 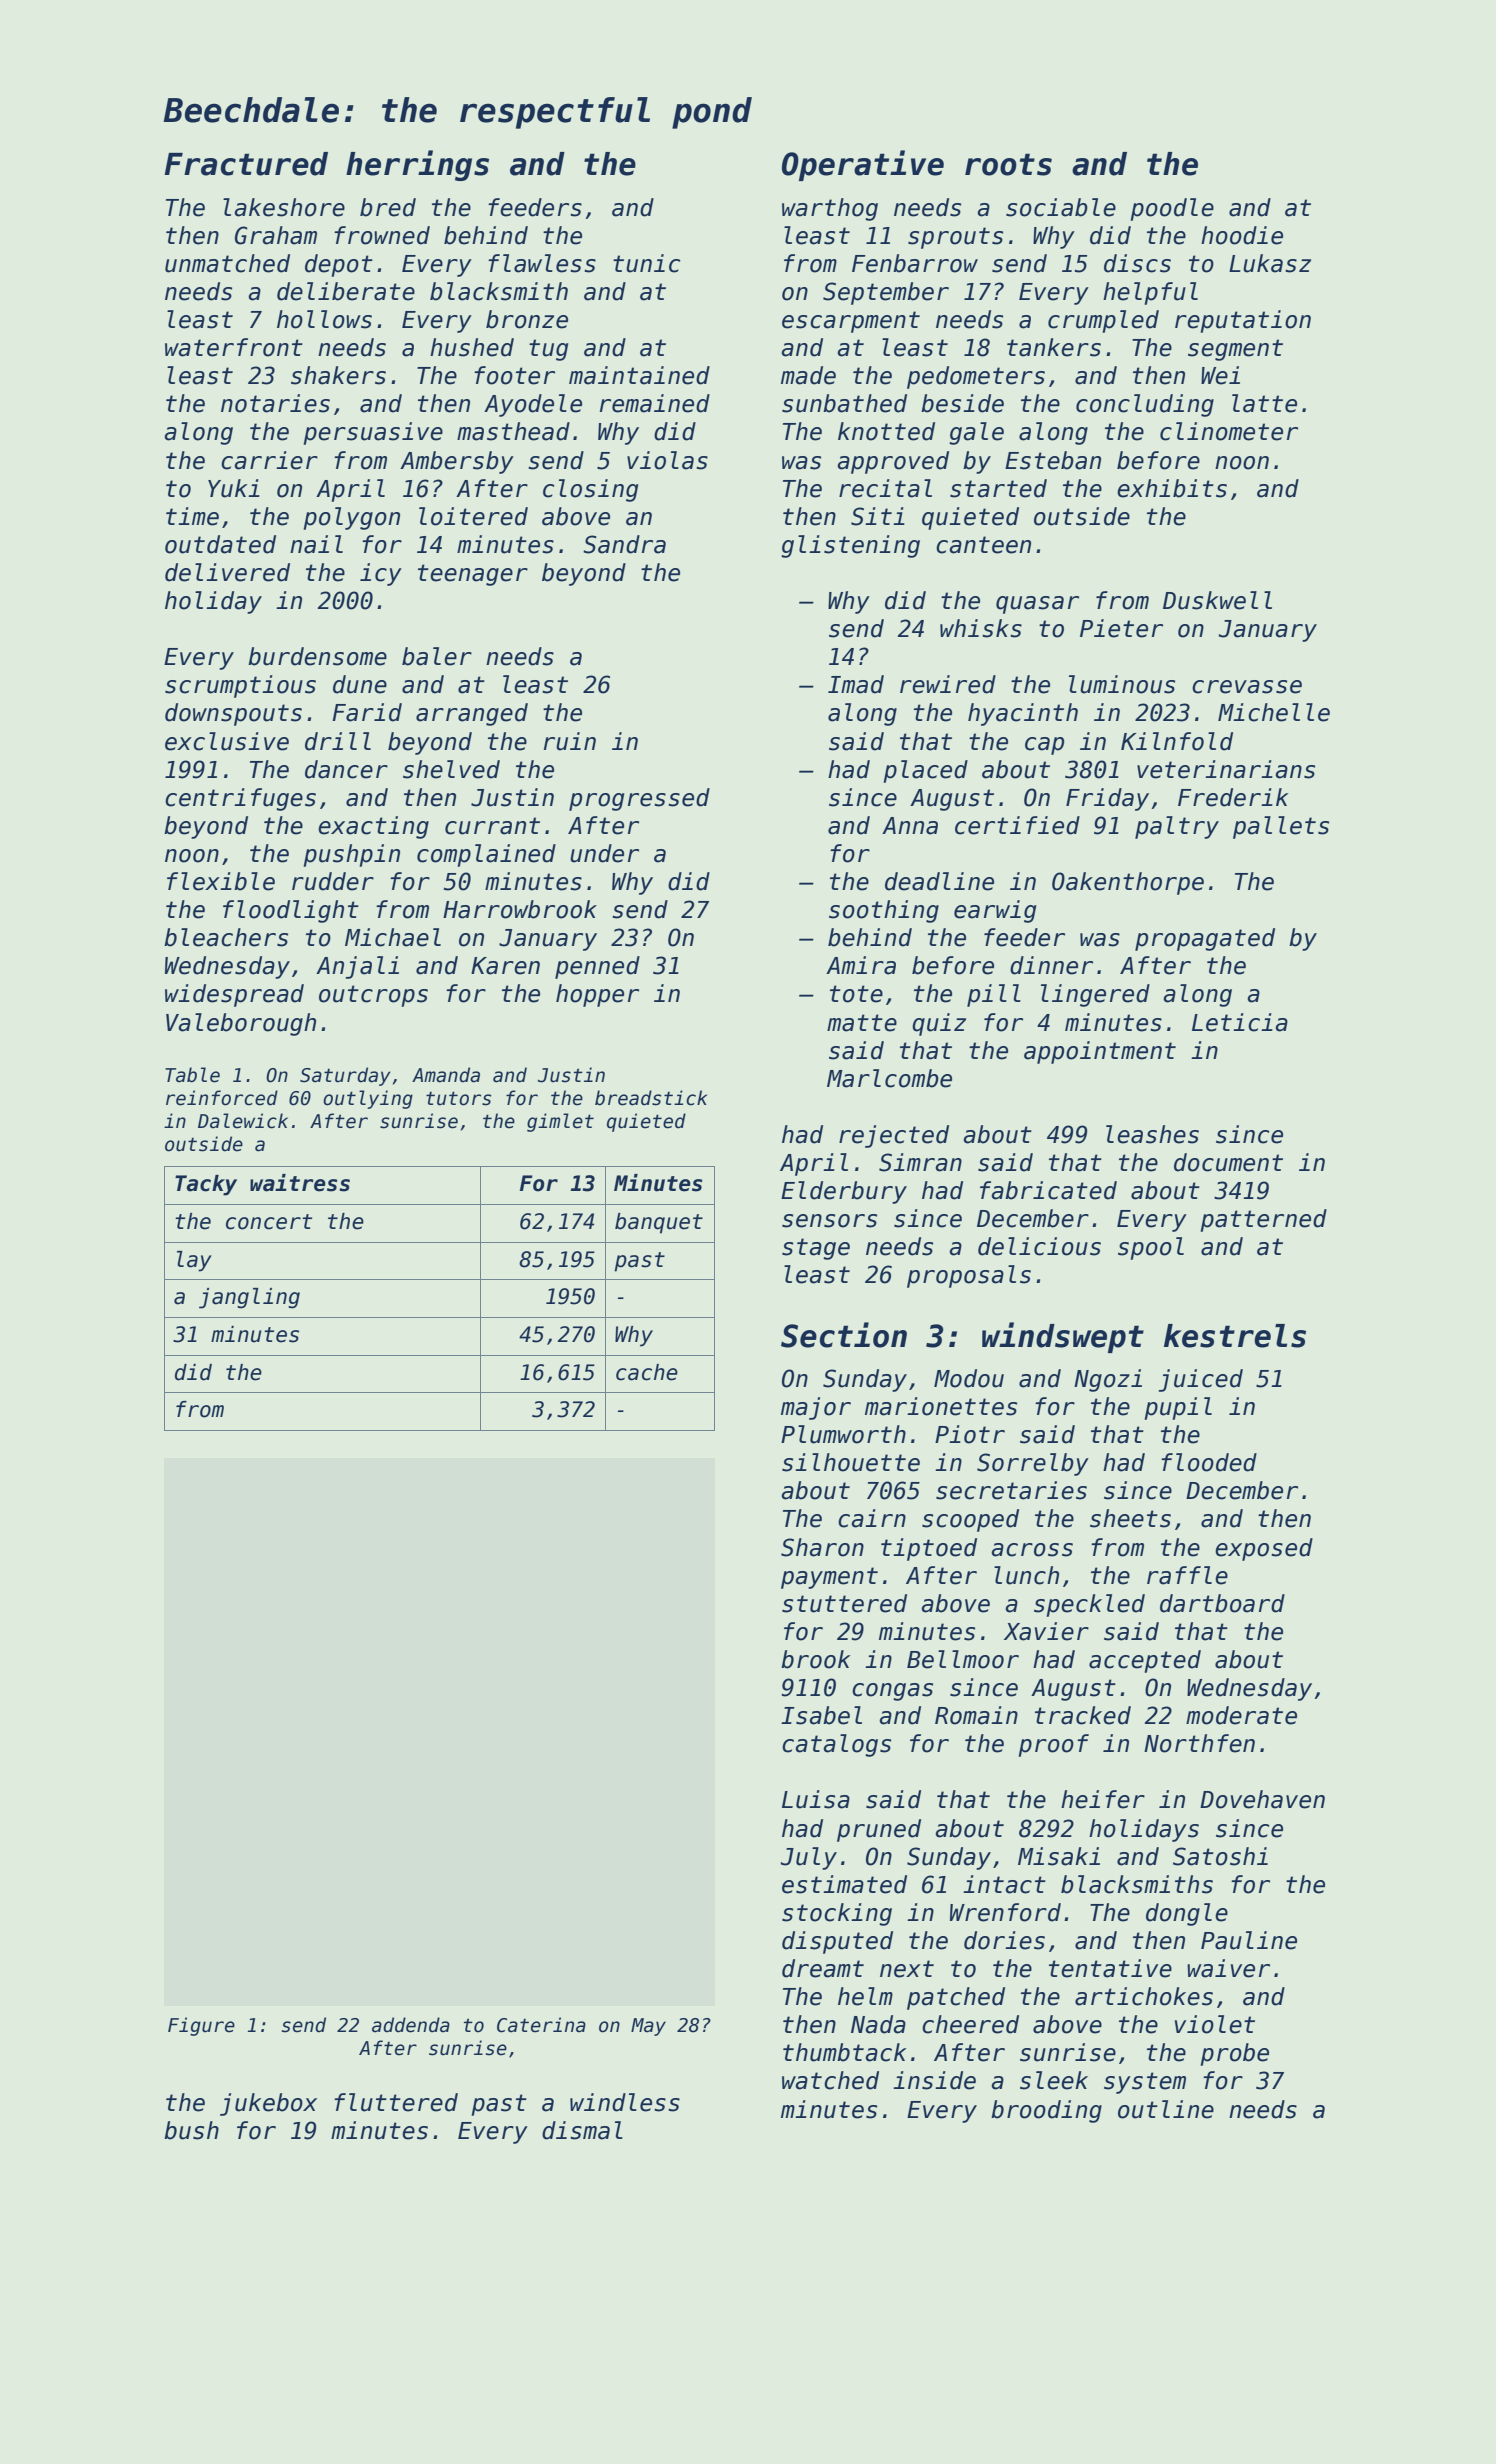 I want to click on Friday, so click(x=1107, y=799).
